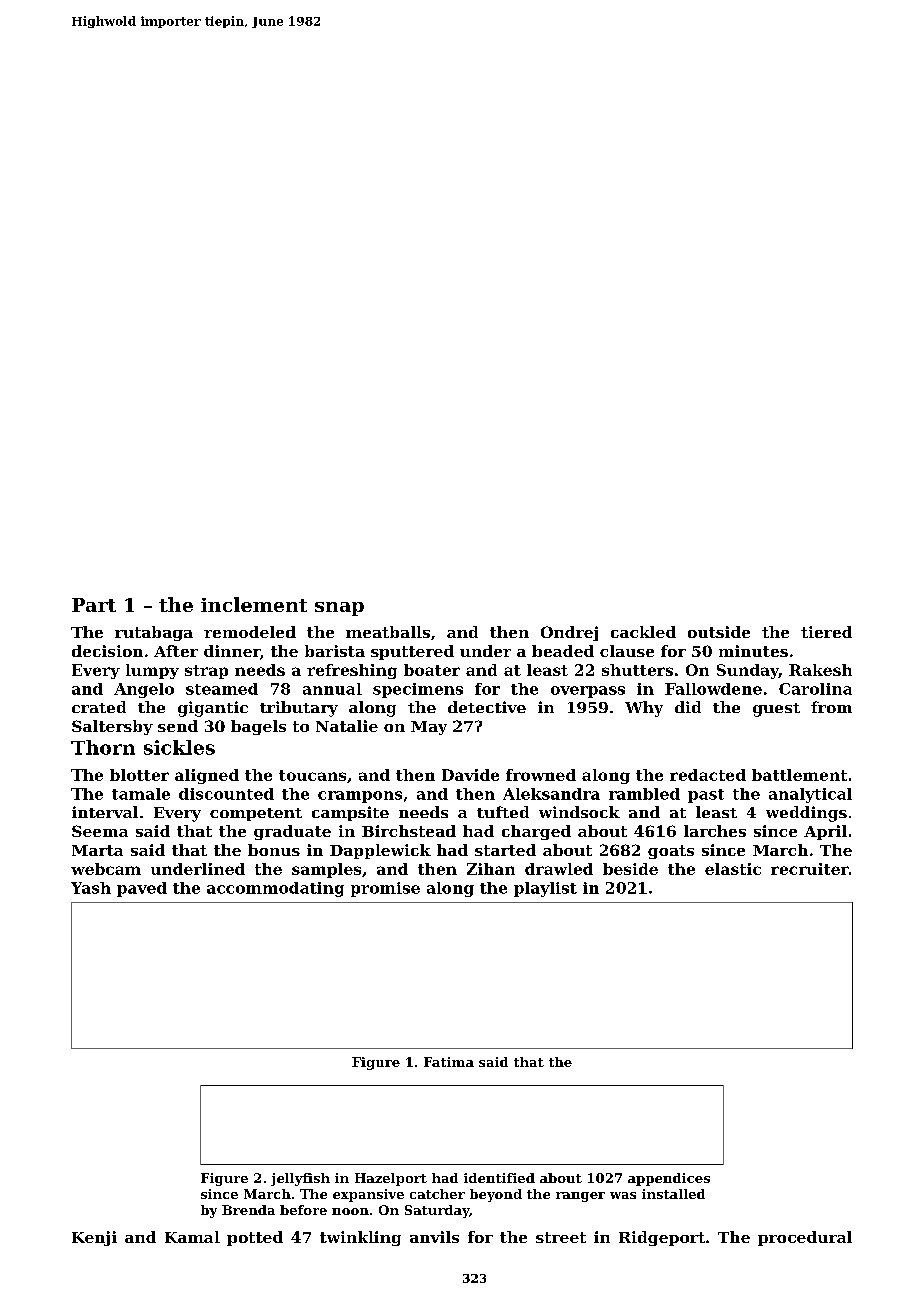 This screenshot has height=1308, width=924. I want to click on paved, so click(142, 889).
